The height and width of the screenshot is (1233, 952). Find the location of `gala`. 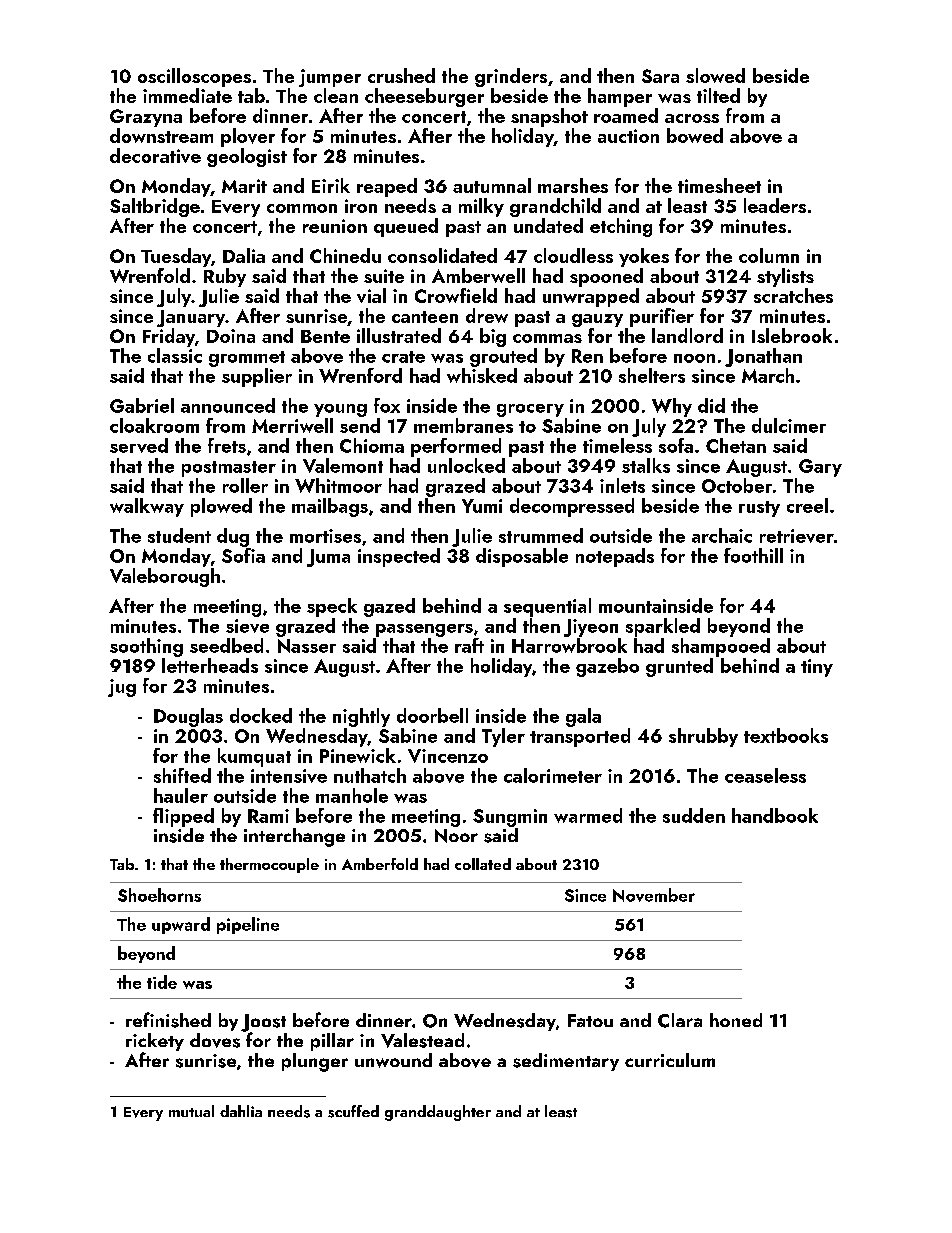

gala is located at coordinates (583, 717).
